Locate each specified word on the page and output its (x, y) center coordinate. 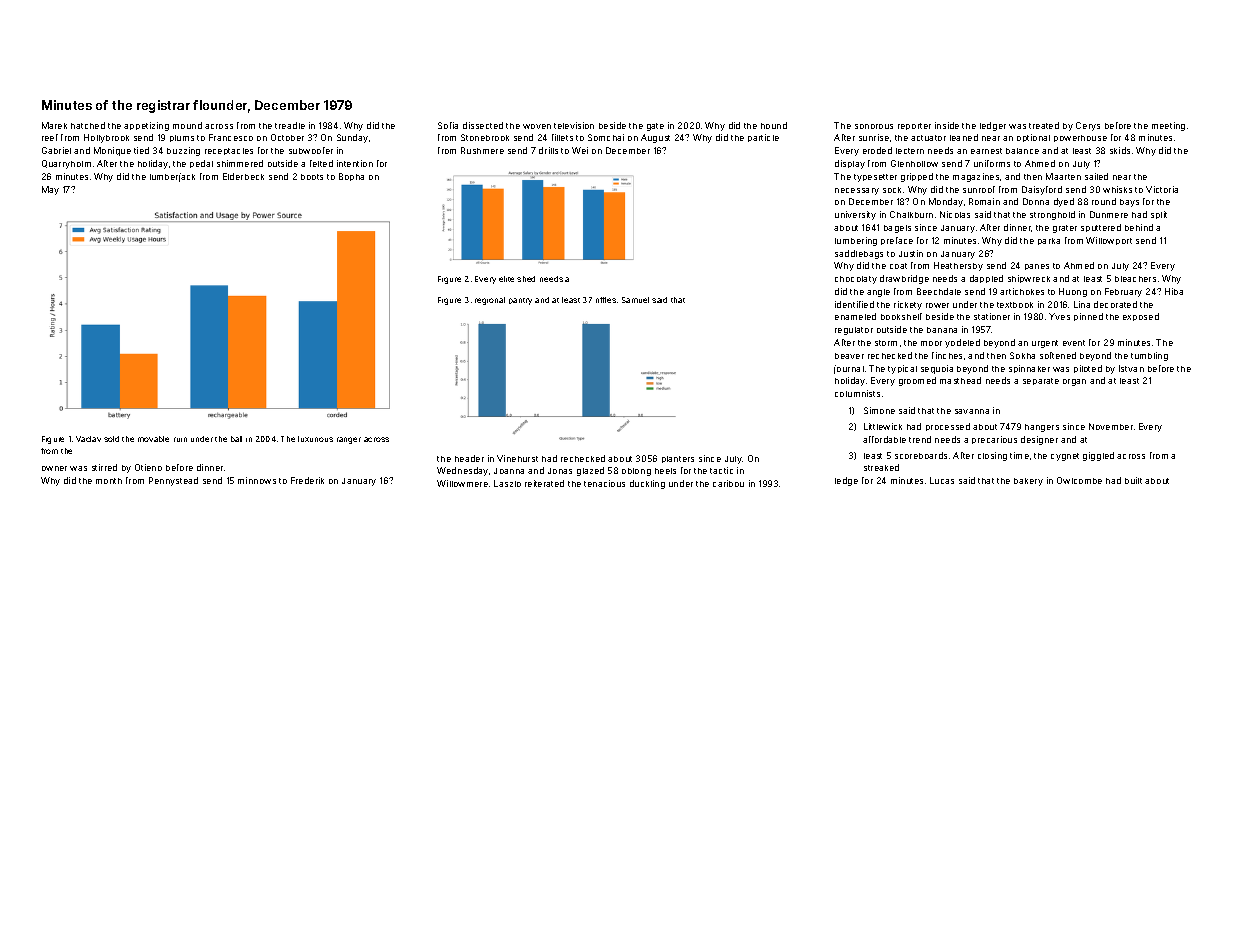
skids (1120, 150)
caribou (728, 483)
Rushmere (482, 150)
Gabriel (56, 150)
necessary (857, 191)
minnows (257, 480)
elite (506, 279)
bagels (897, 229)
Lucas (942, 480)
